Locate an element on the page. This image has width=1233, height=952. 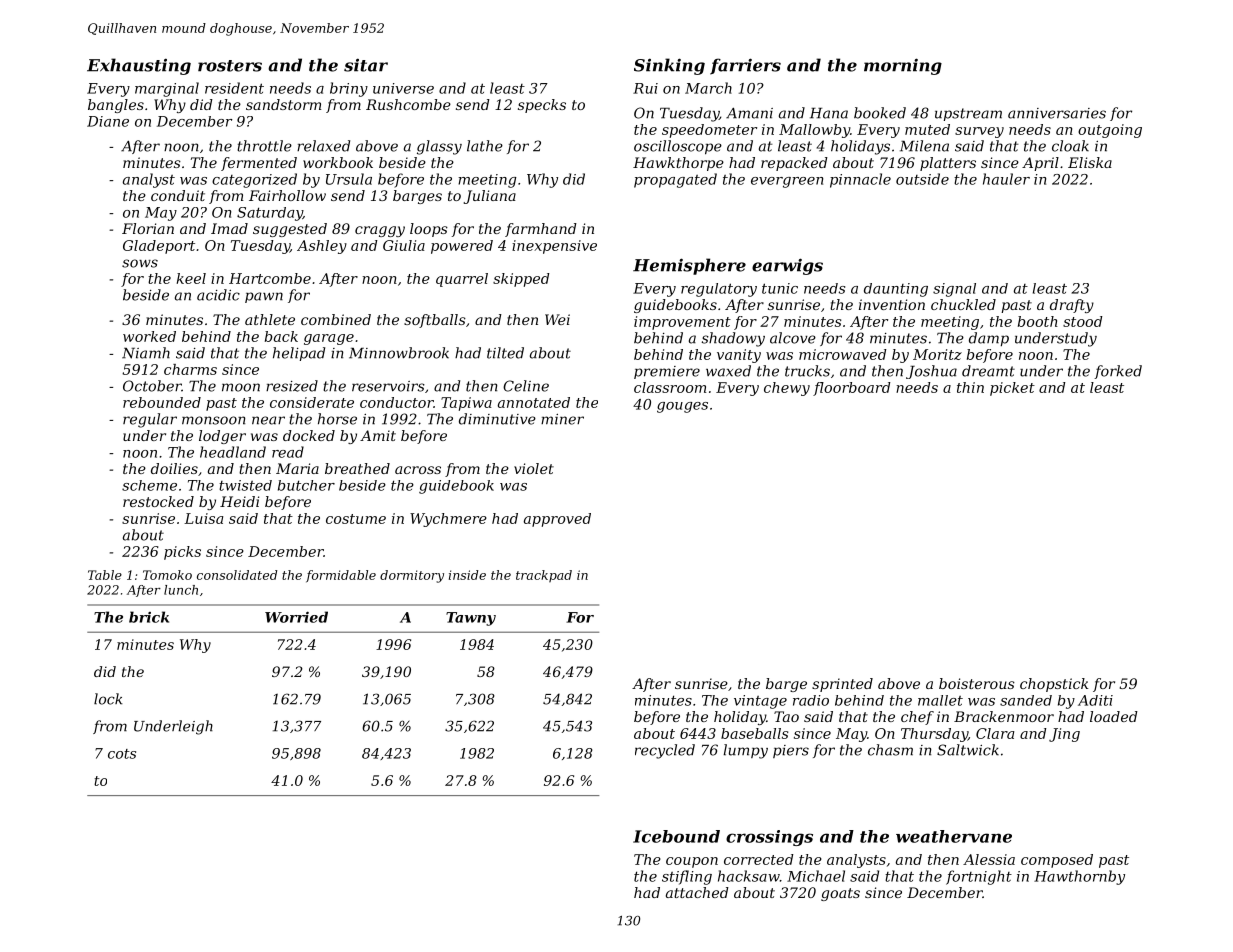
approved is located at coordinates (557, 520).
